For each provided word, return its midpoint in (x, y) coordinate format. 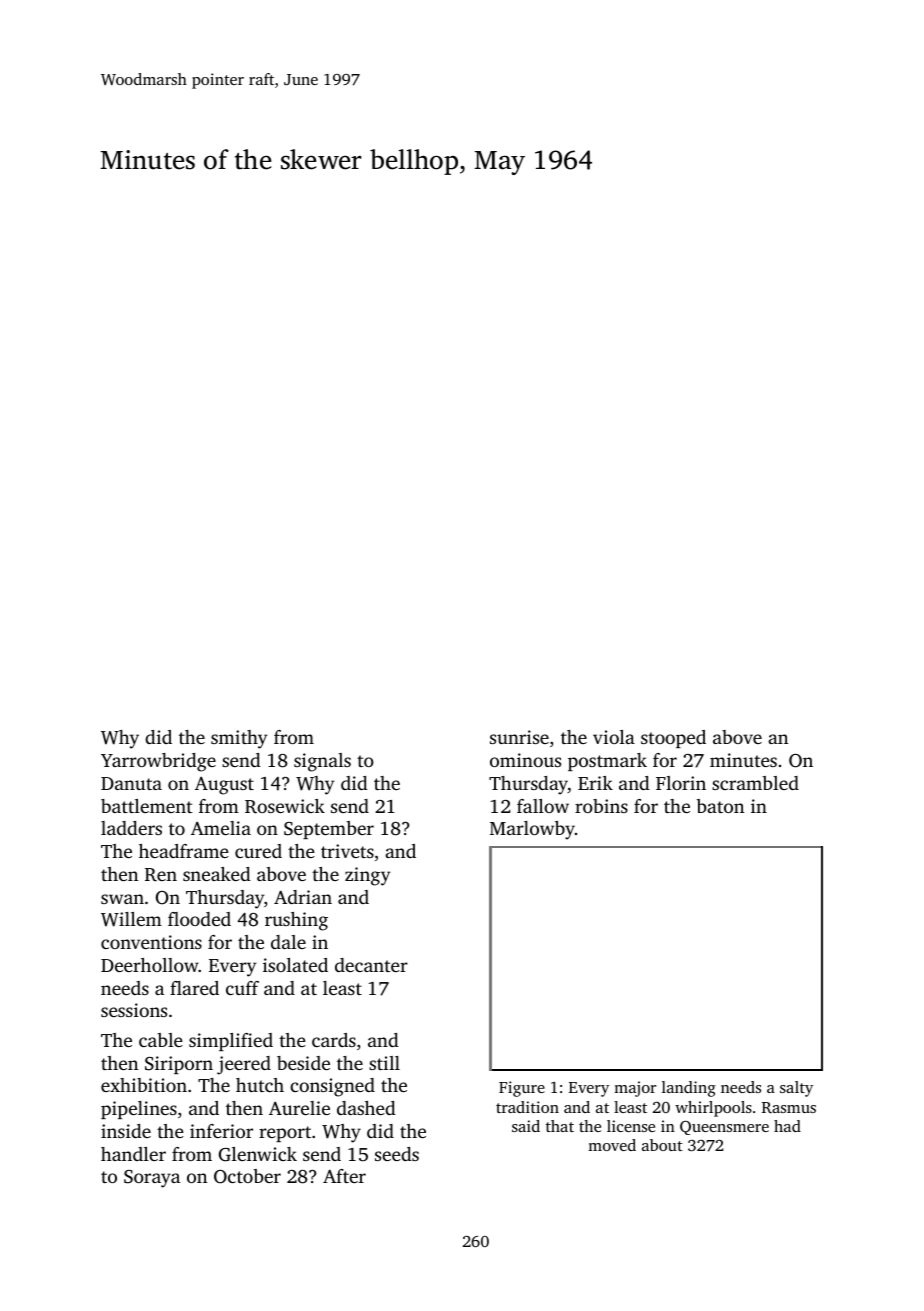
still (384, 1063)
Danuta (131, 783)
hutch (260, 1085)
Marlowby (532, 830)
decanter (371, 965)
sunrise (519, 737)
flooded (199, 919)
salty (796, 1089)
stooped (673, 739)
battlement (147, 806)
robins (601, 806)
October (247, 1176)
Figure (522, 1089)
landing (689, 1089)
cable (161, 1040)
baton (720, 806)
